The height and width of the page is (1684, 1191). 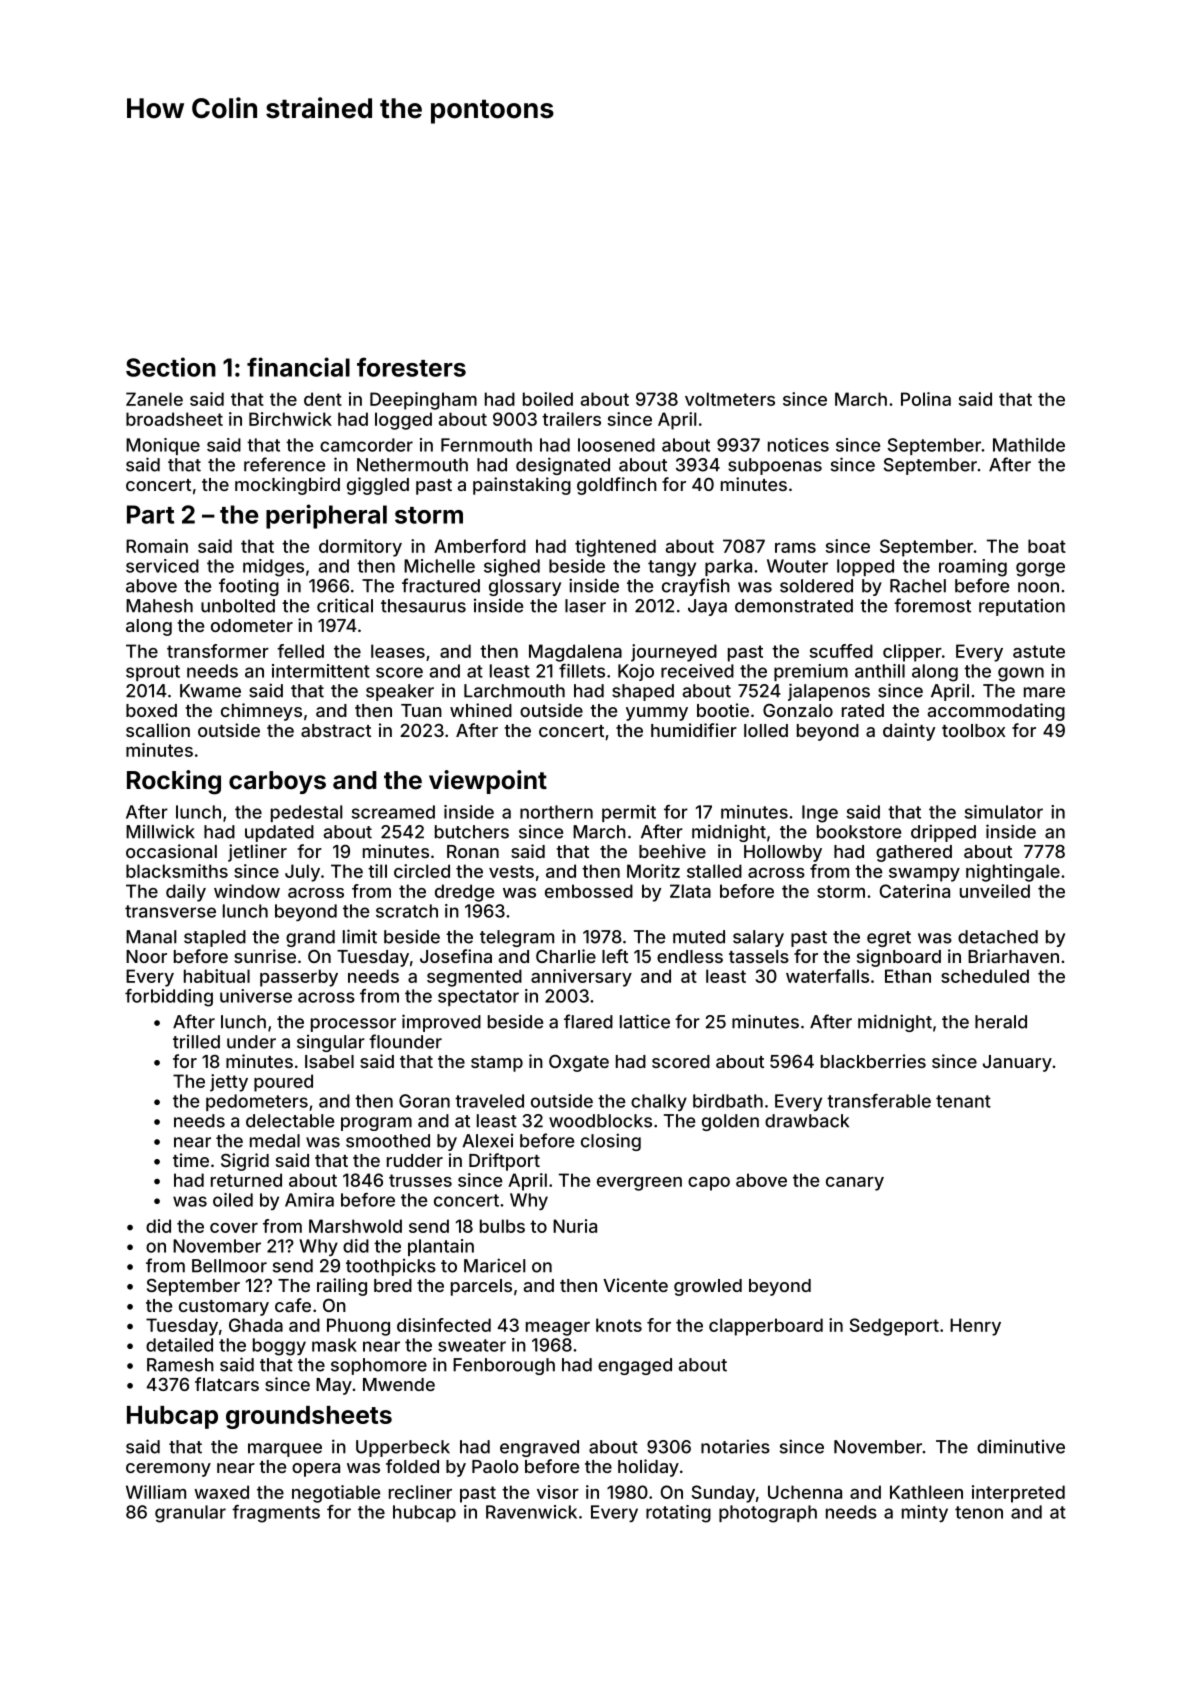 I want to click on transverse, so click(x=170, y=911).
